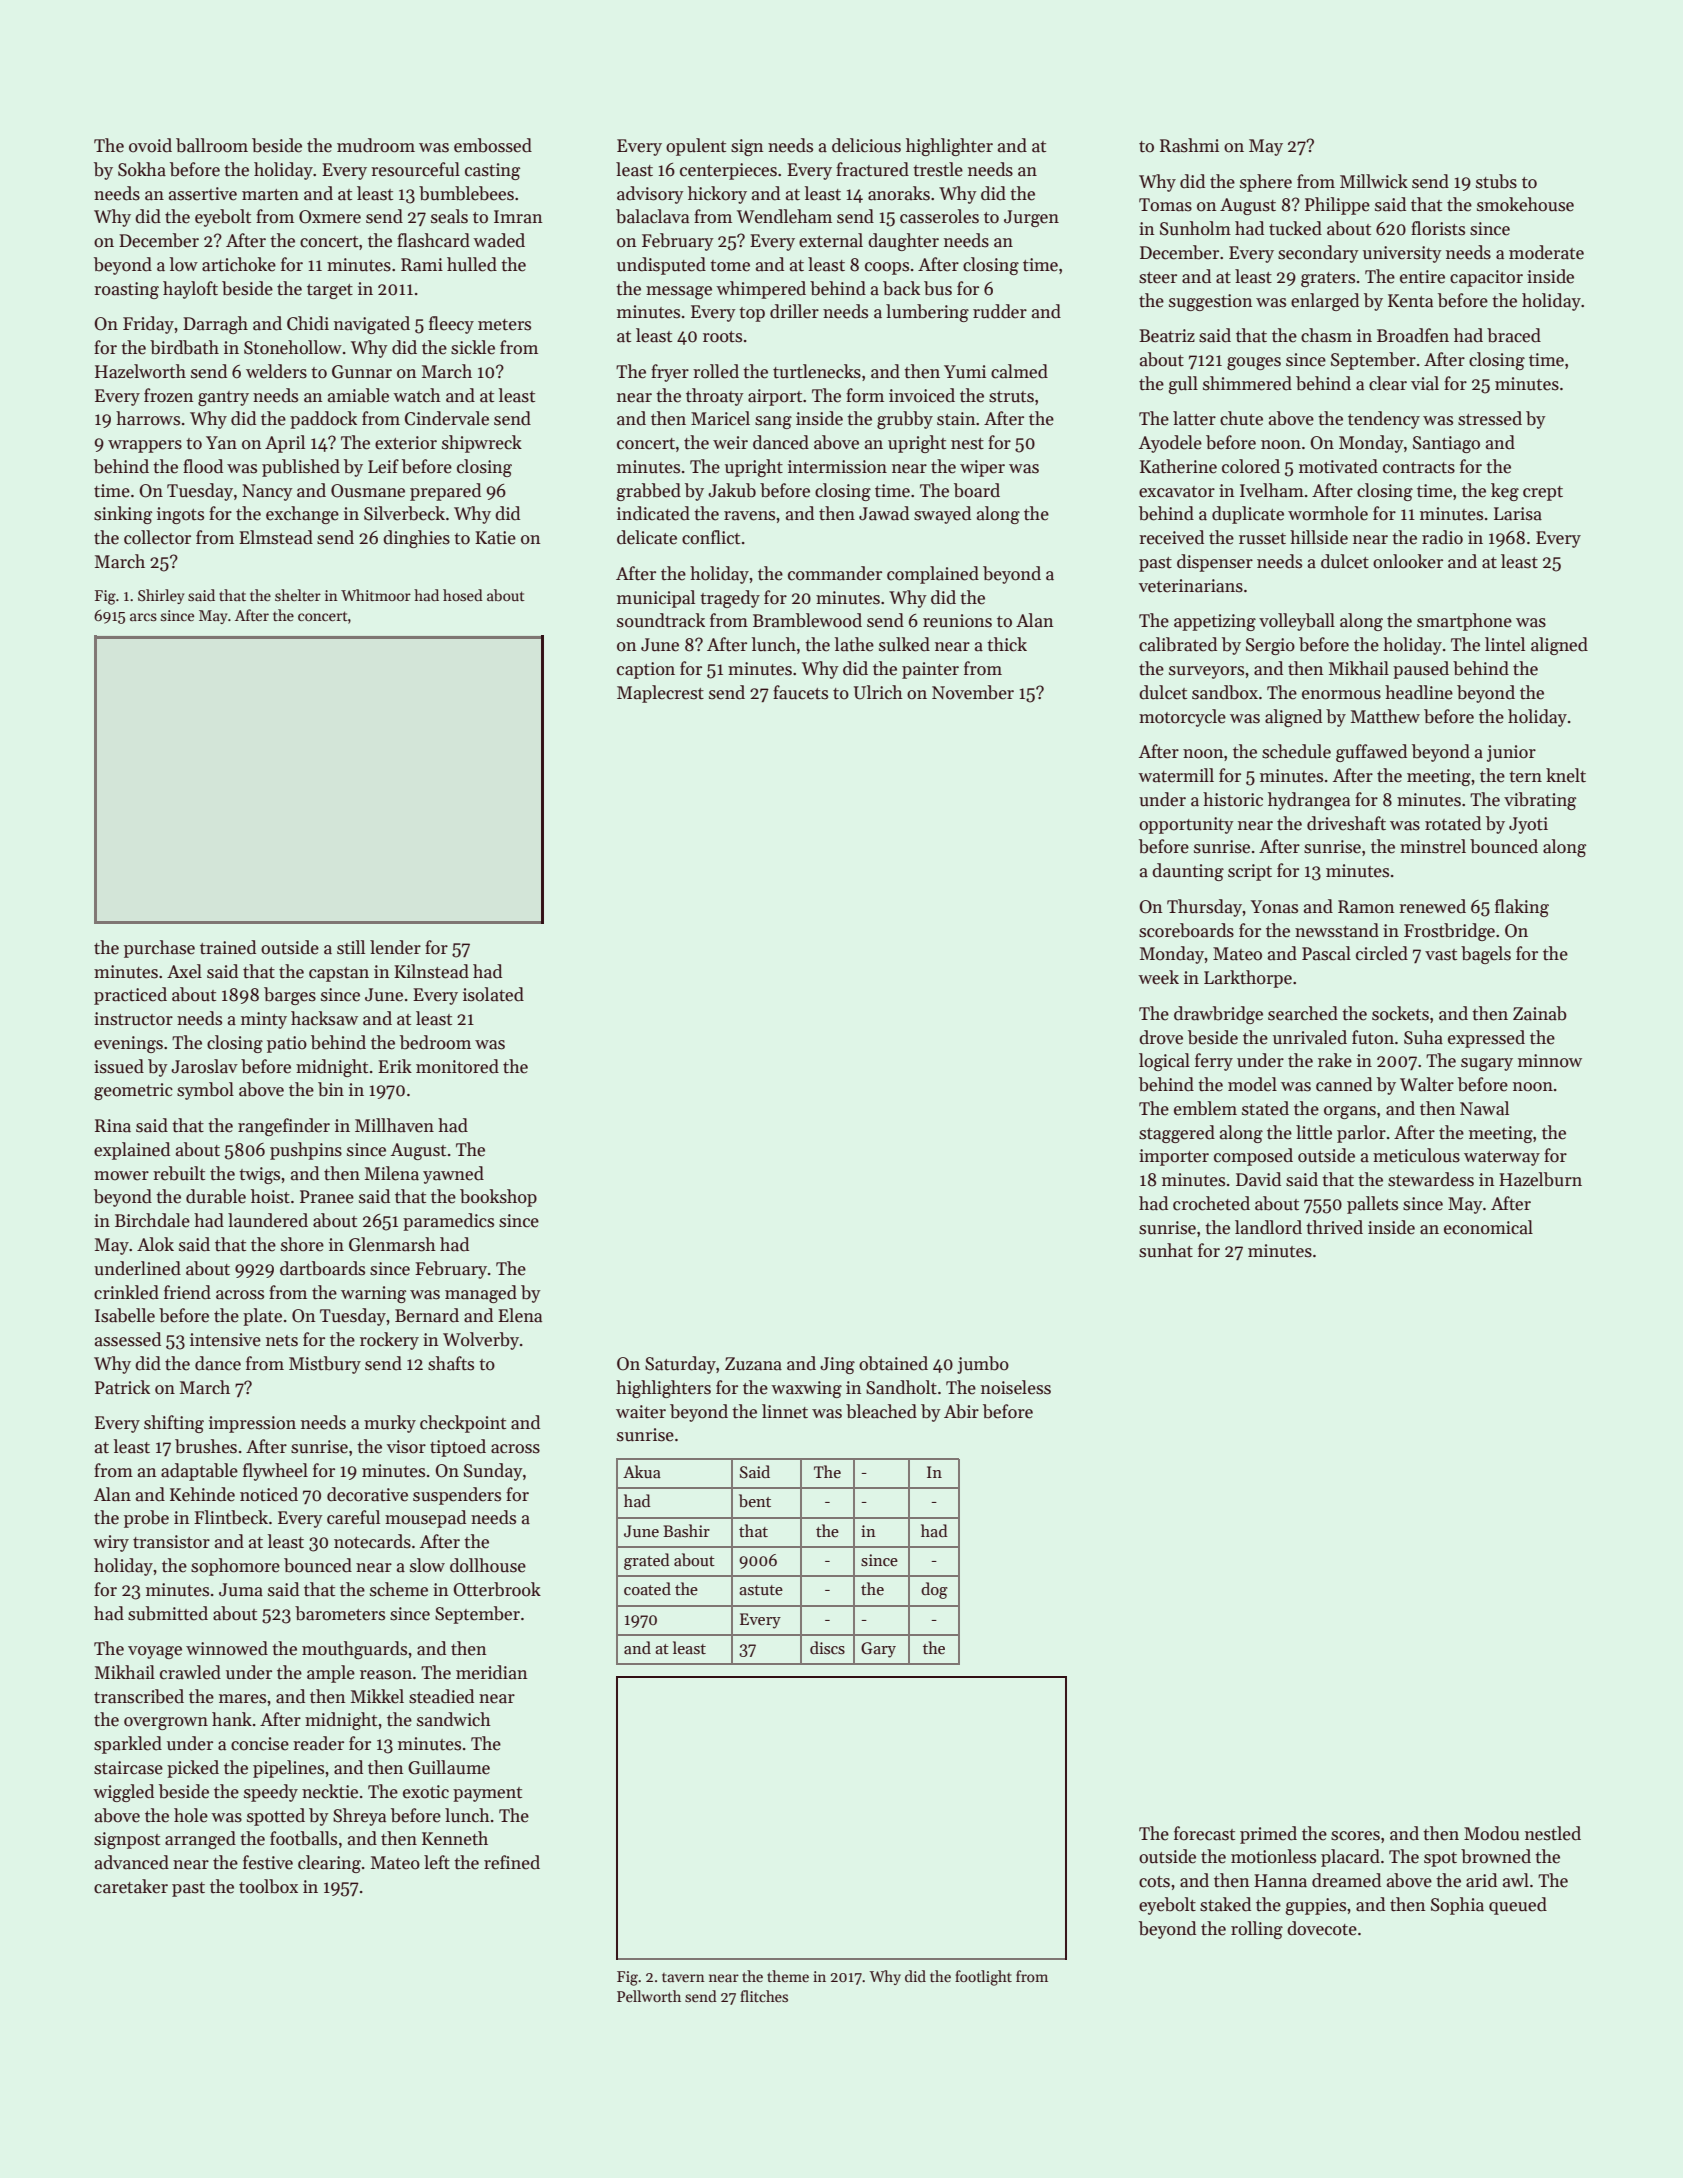 Image resolution: width=1683 pixels, height=2178 pixels. I want to click on drove, so click(1161, 1037).
